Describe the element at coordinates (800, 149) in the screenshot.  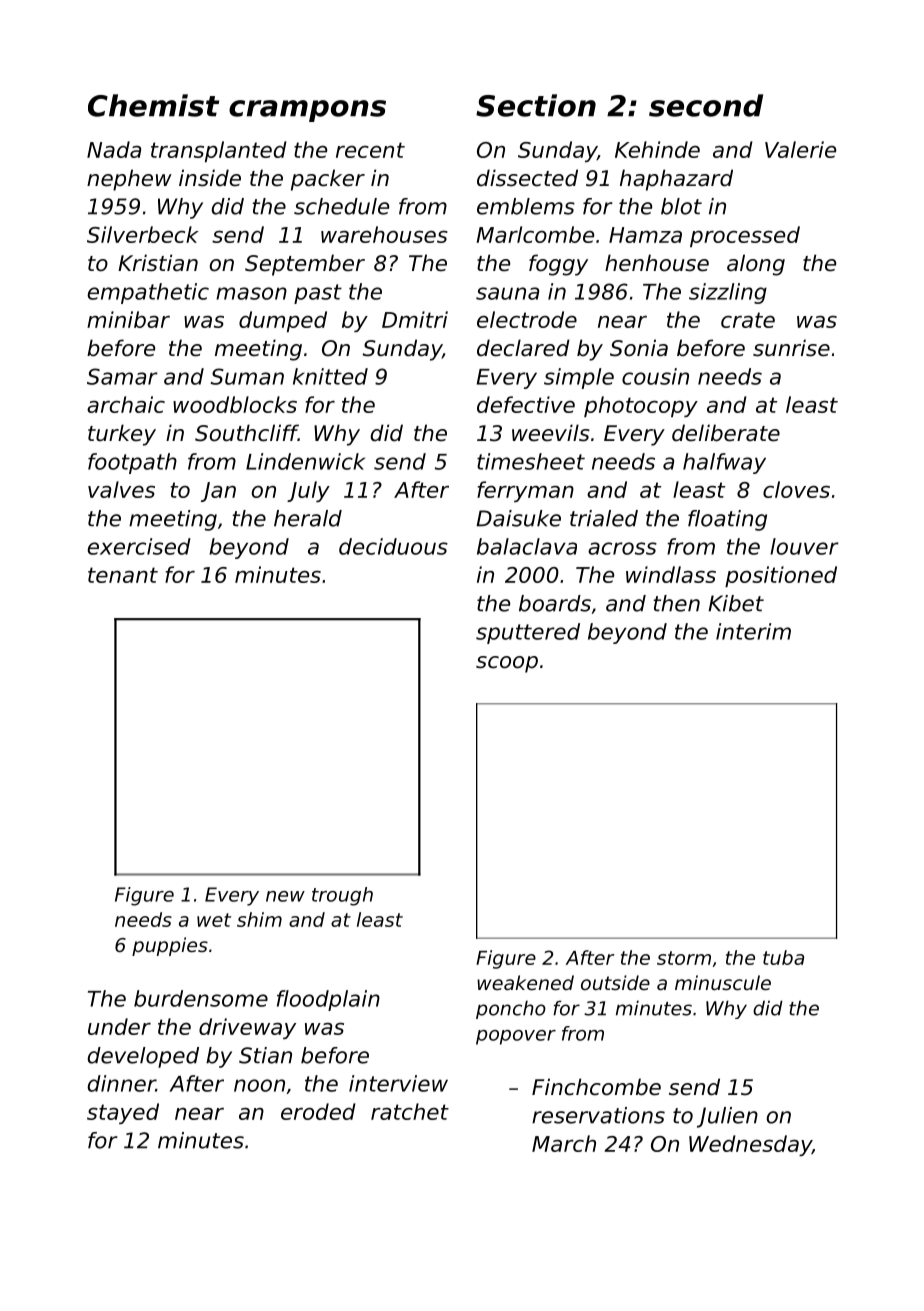
I see `Valerie` at that location.
